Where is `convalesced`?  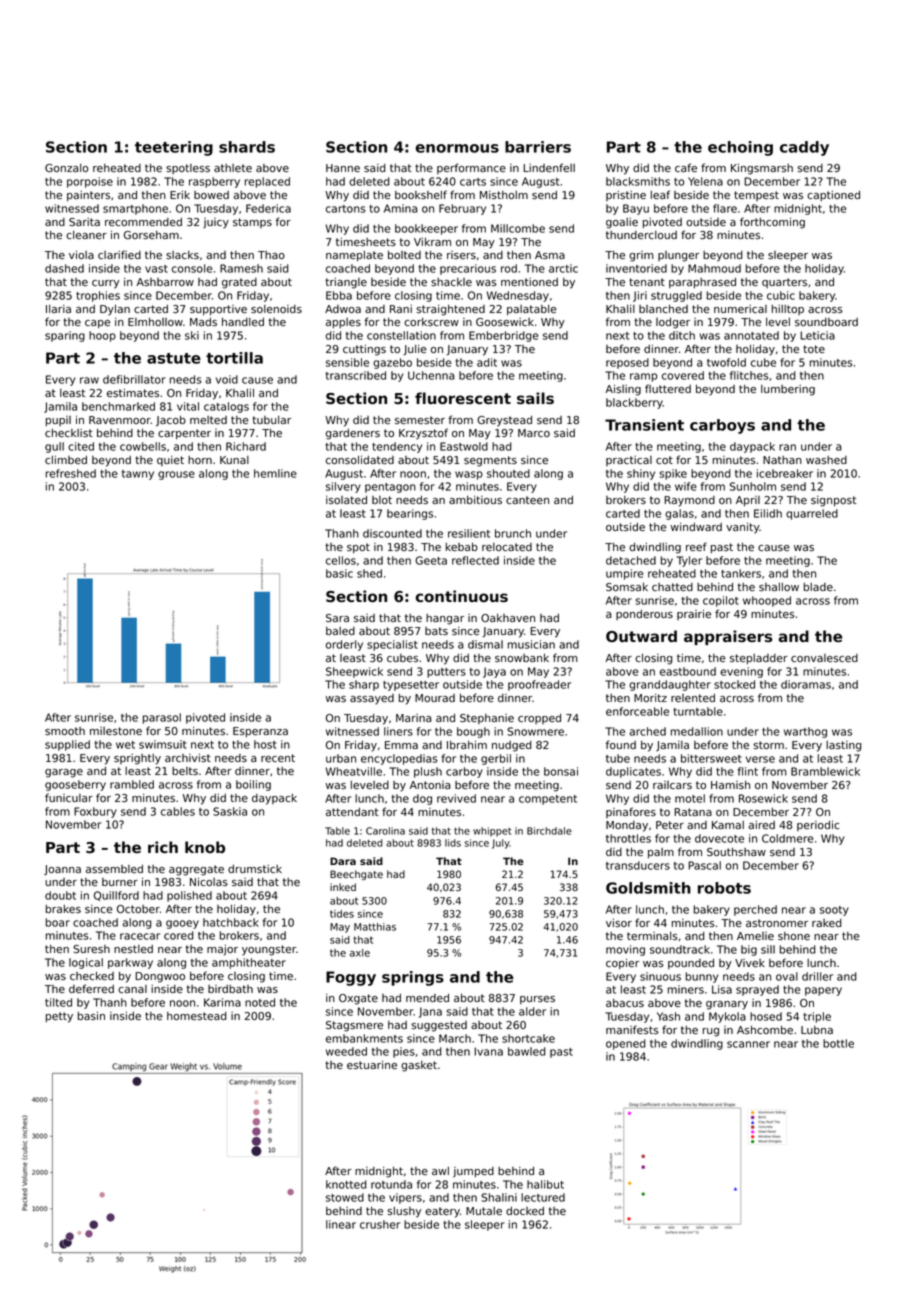 convalesced is located at coordinates (824, 658).
